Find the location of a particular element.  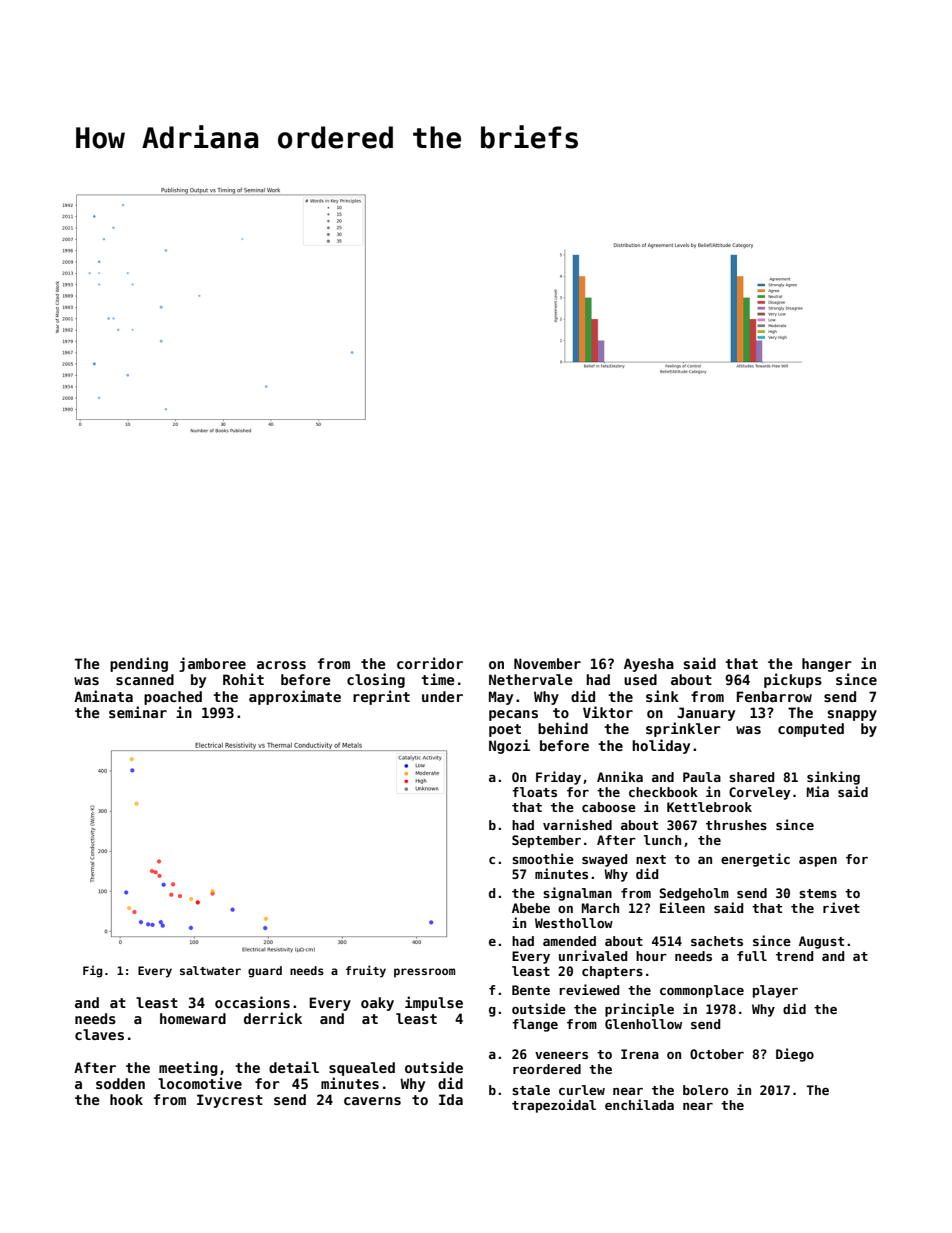

oaky is located at coordinates (377, 1004).
